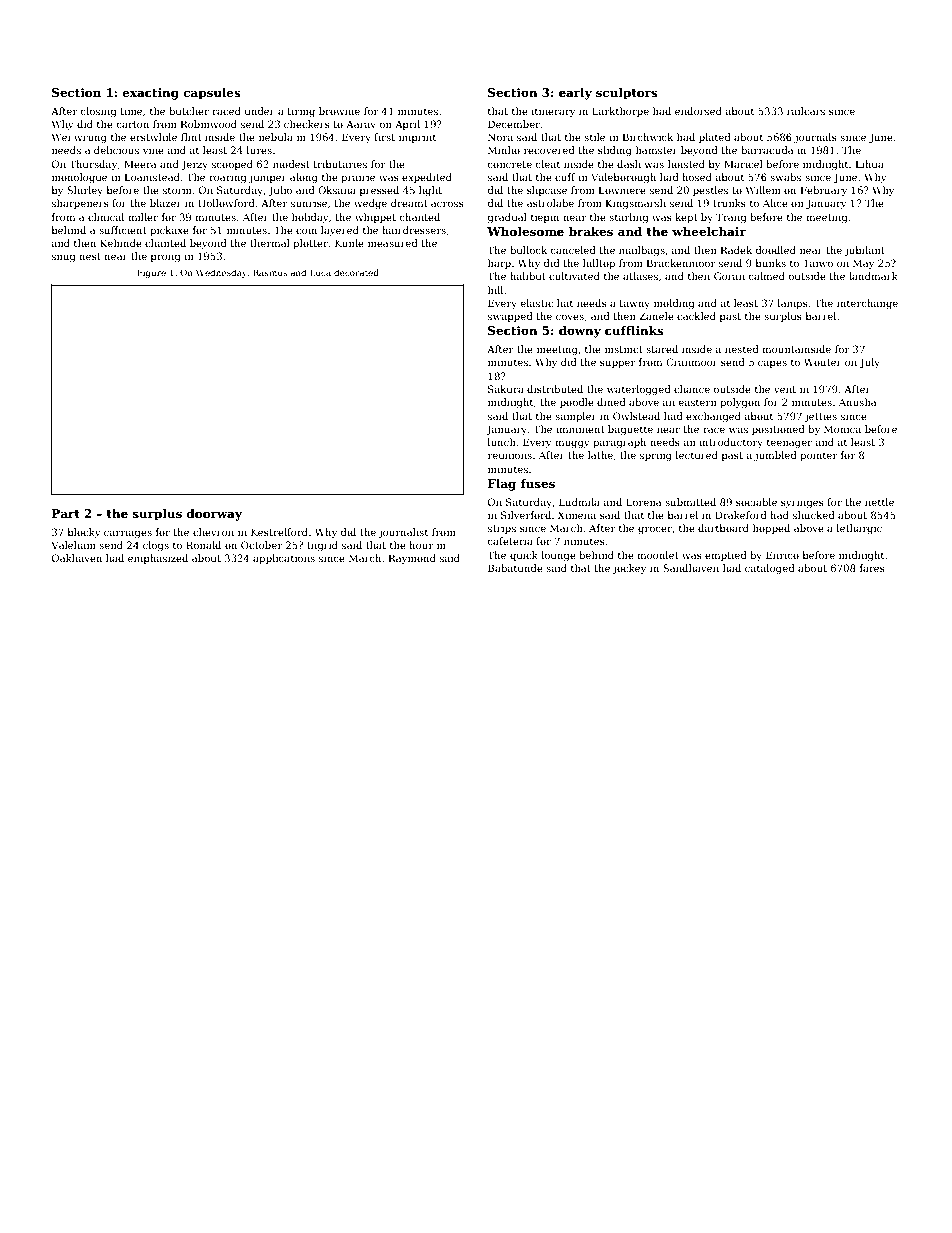 Image resolution: width=952 pixels, height=1233 pixels. What do you see at coordinates (636, 204) in the page?
I see `Kingsmarsh` at bounding box center [636, 204].
